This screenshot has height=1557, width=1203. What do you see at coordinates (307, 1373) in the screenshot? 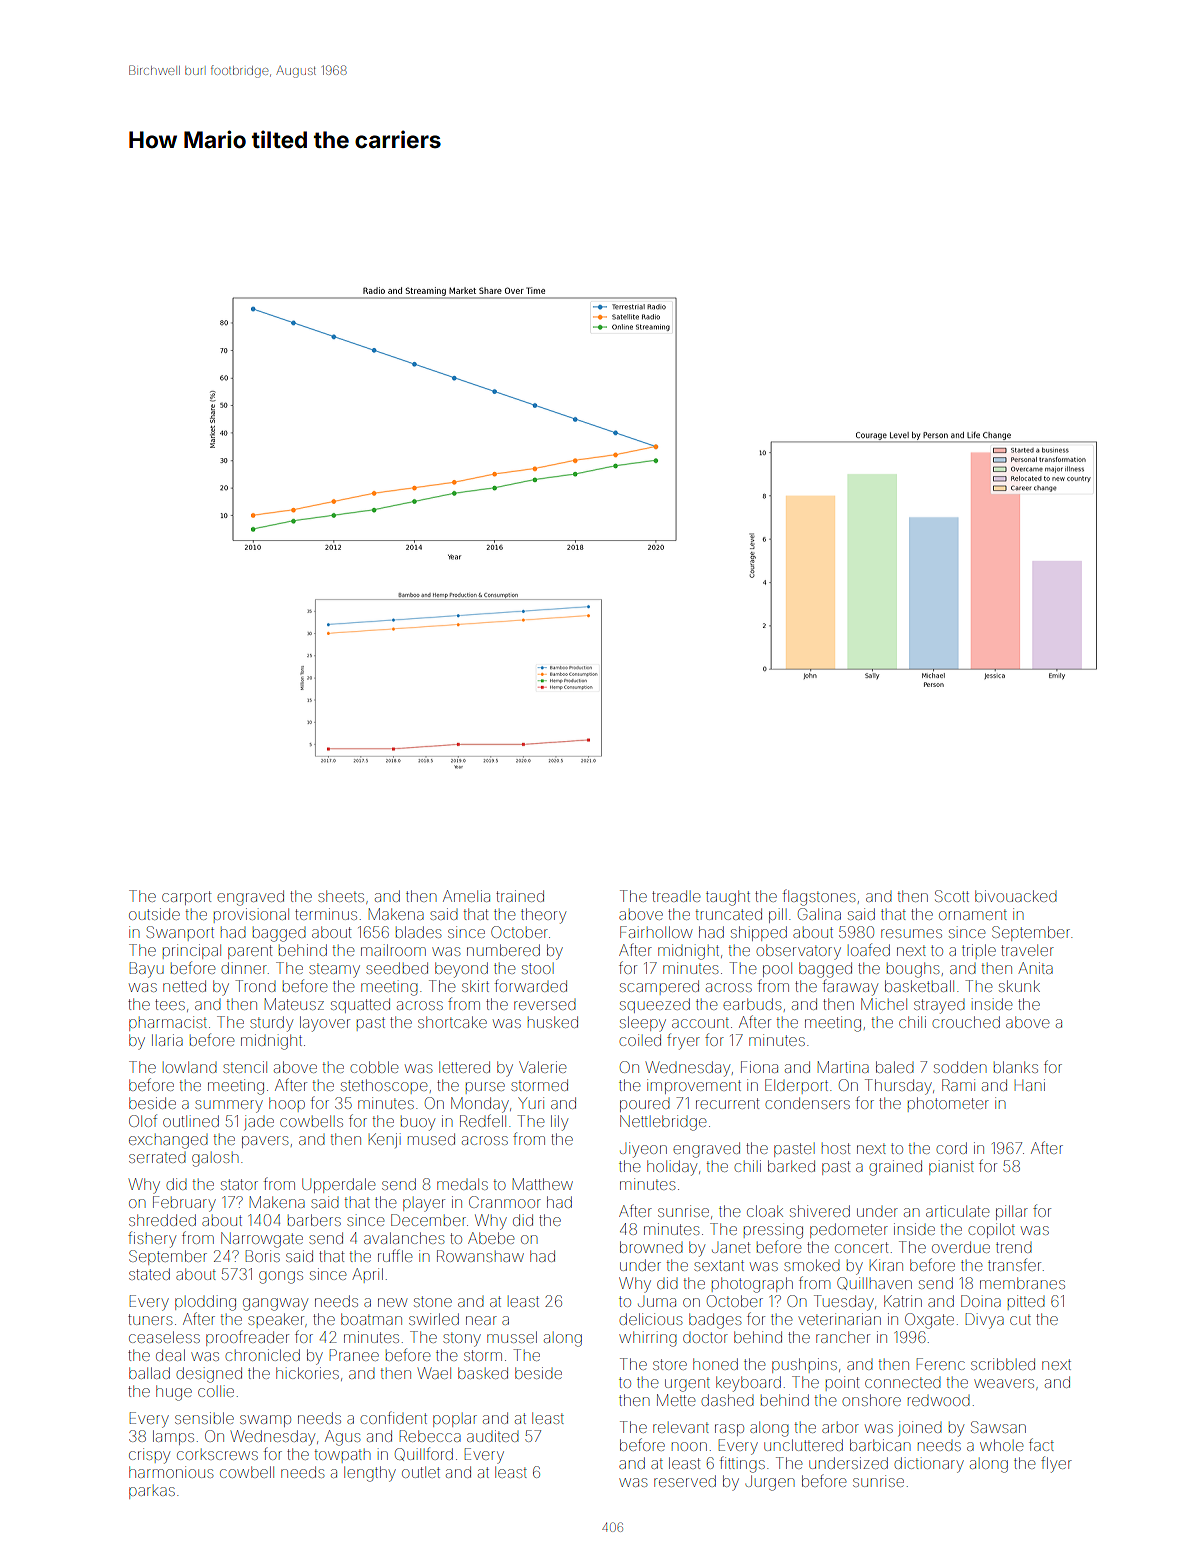
I see `hickories` at bounding box center [307, 1373].
